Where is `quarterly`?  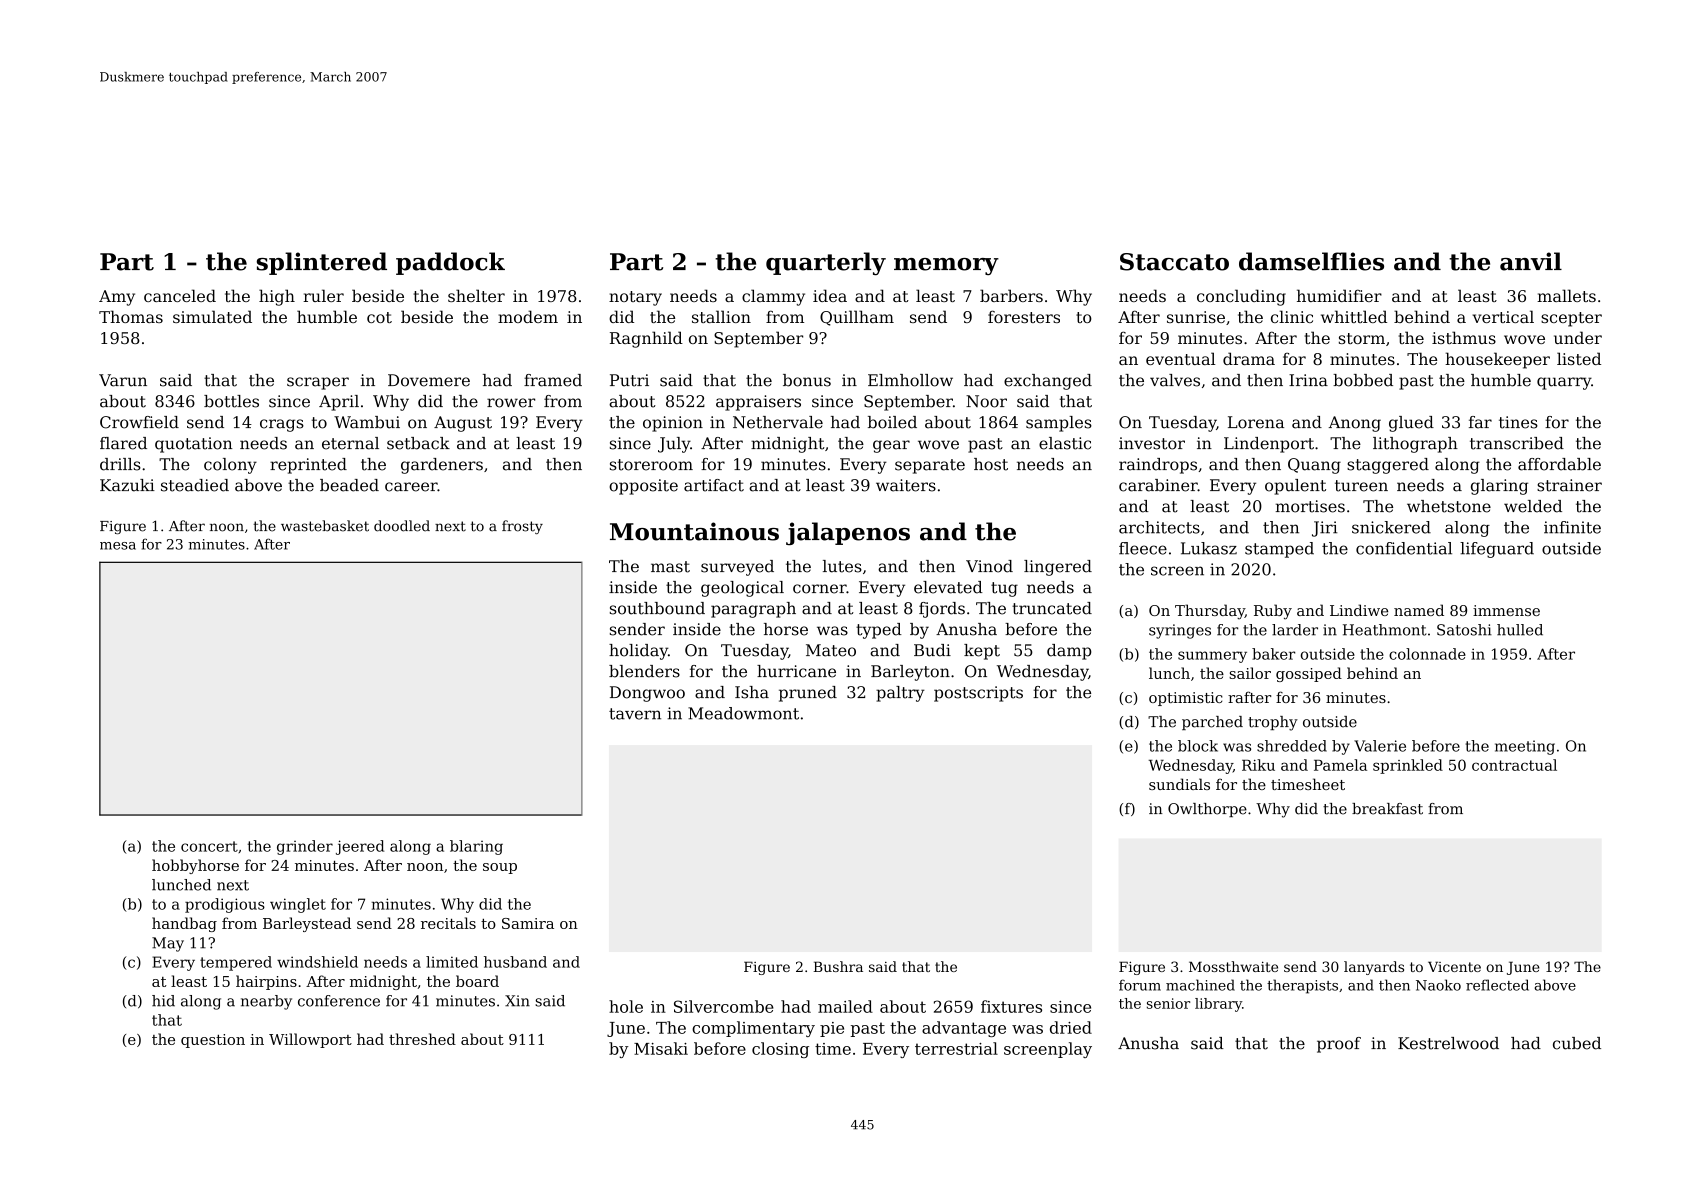
quarterly is located at coordinates (826, 263).
